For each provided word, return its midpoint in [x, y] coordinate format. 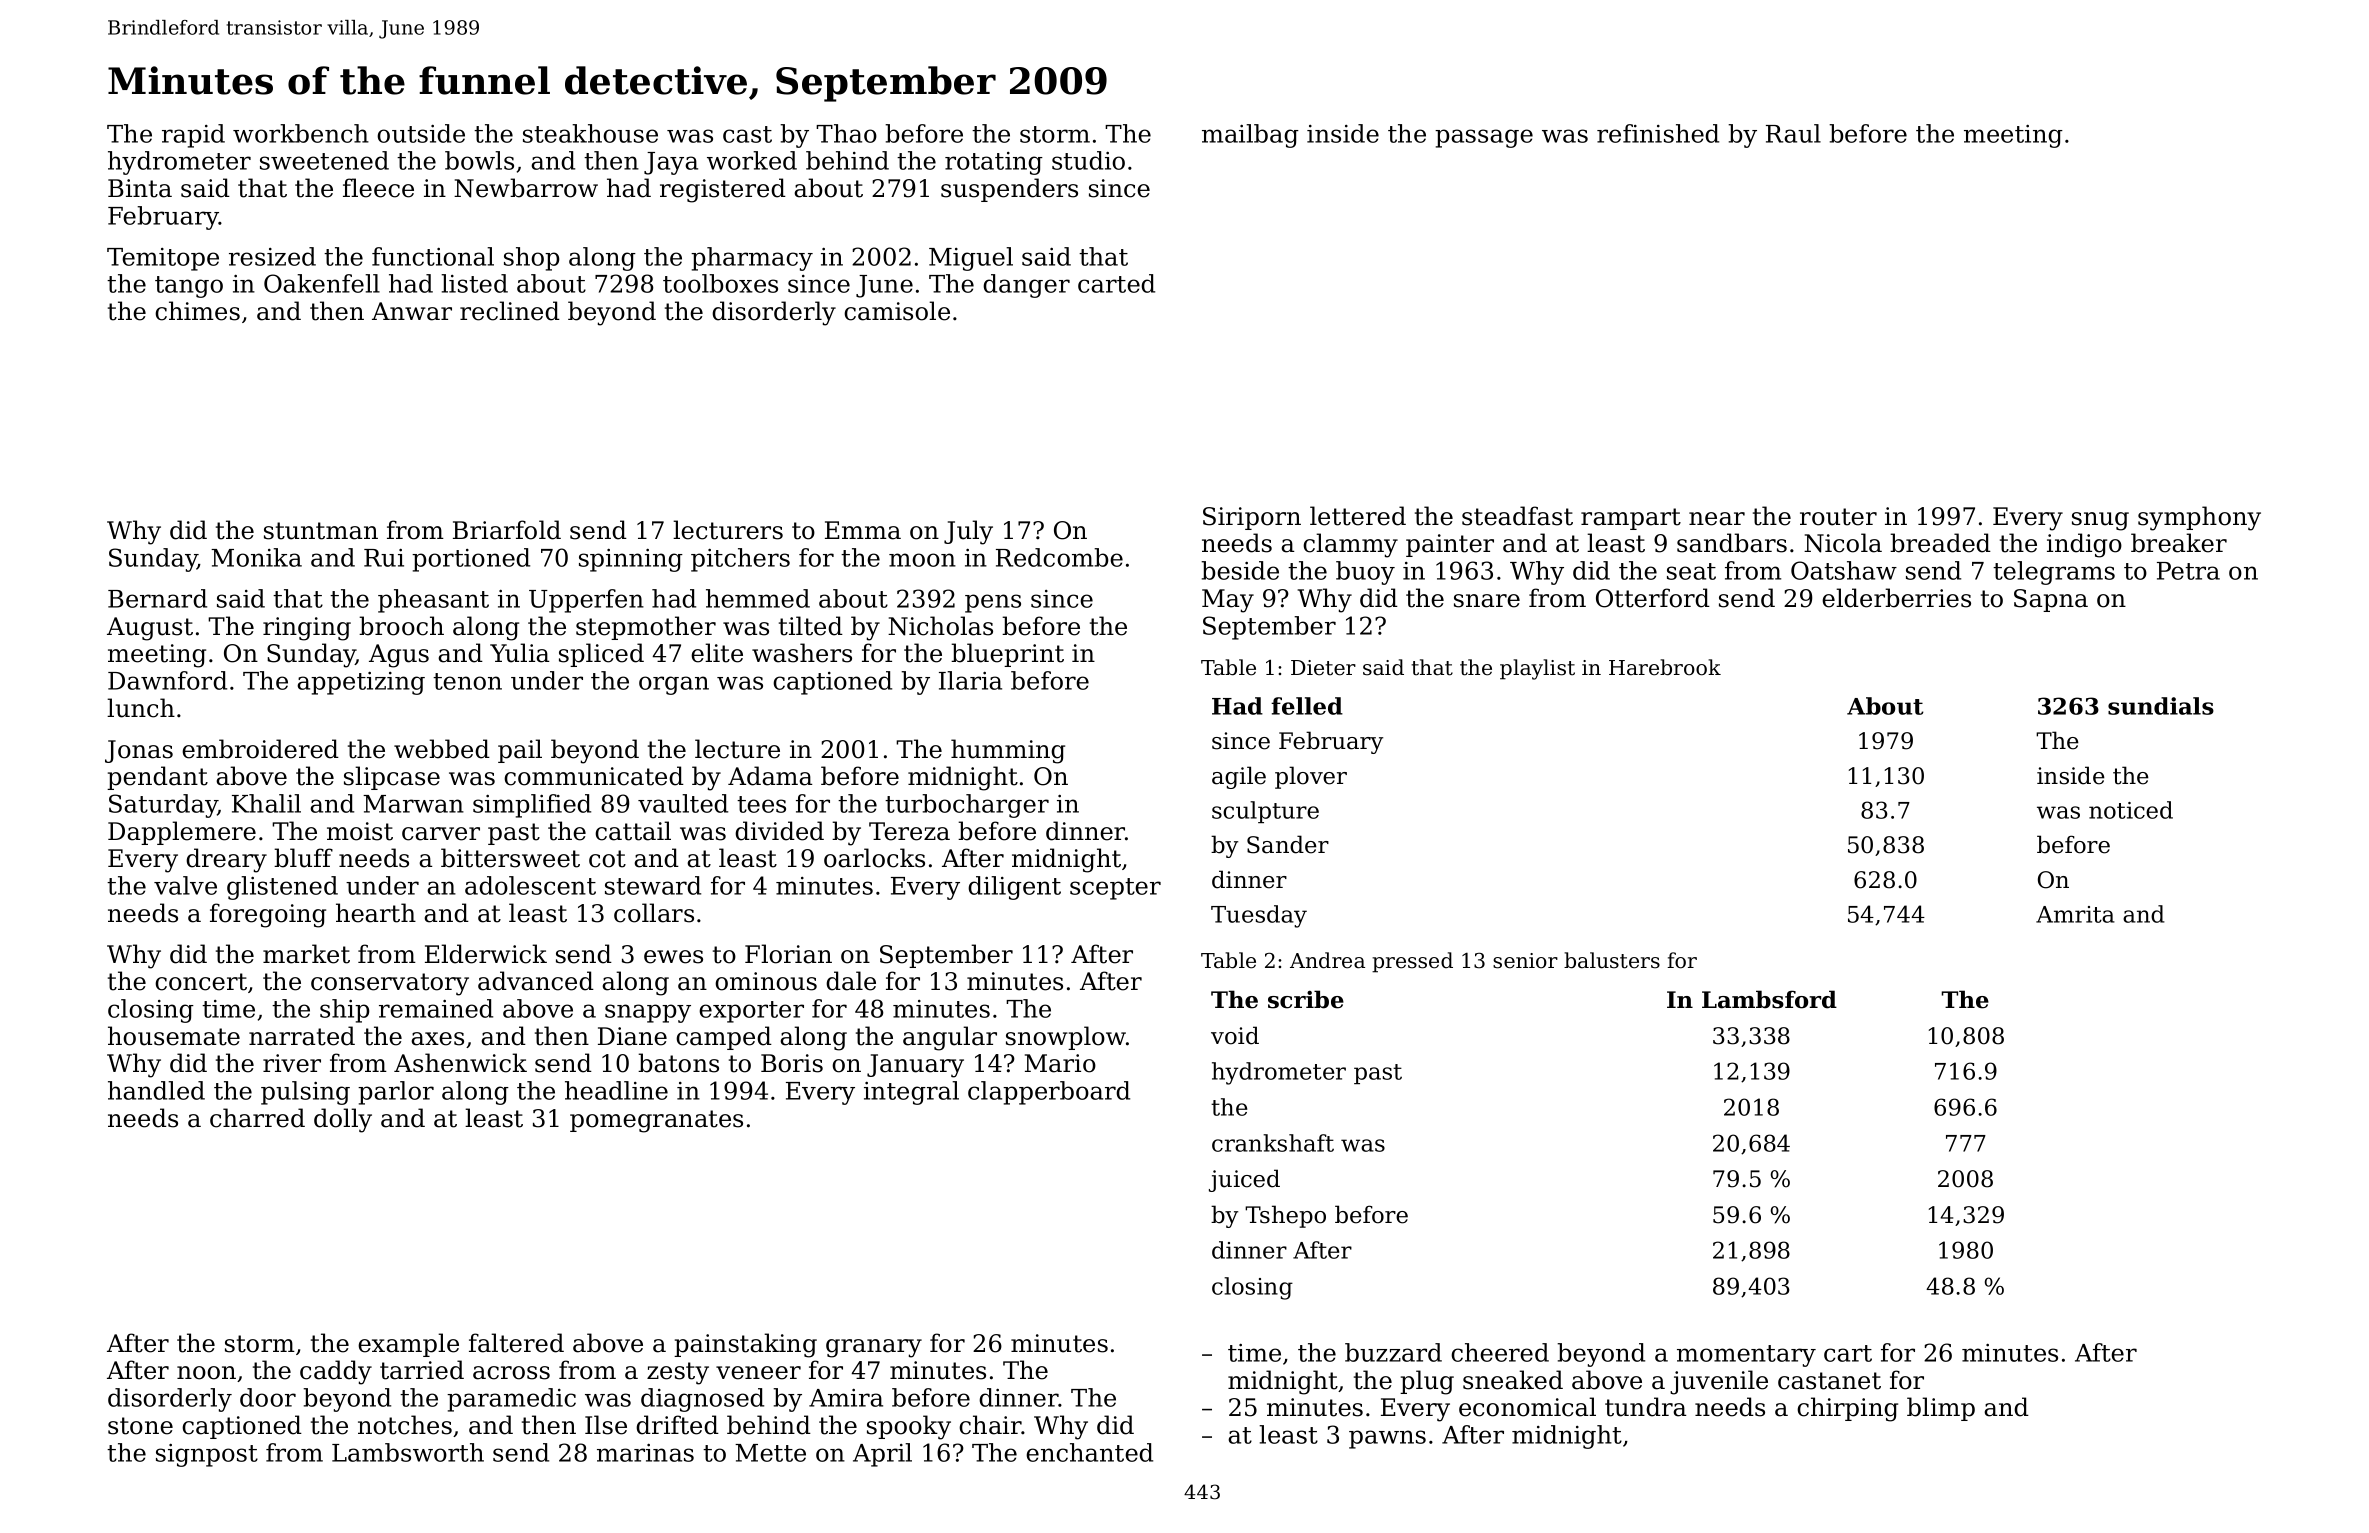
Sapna [2051, 600]
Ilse [606, 1425]
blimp [1941, 1409]
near [1717, 519]
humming [1008, 751]
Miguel [971, 259]
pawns [1387, 1439]
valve [185, 885]
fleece [378, 188]
